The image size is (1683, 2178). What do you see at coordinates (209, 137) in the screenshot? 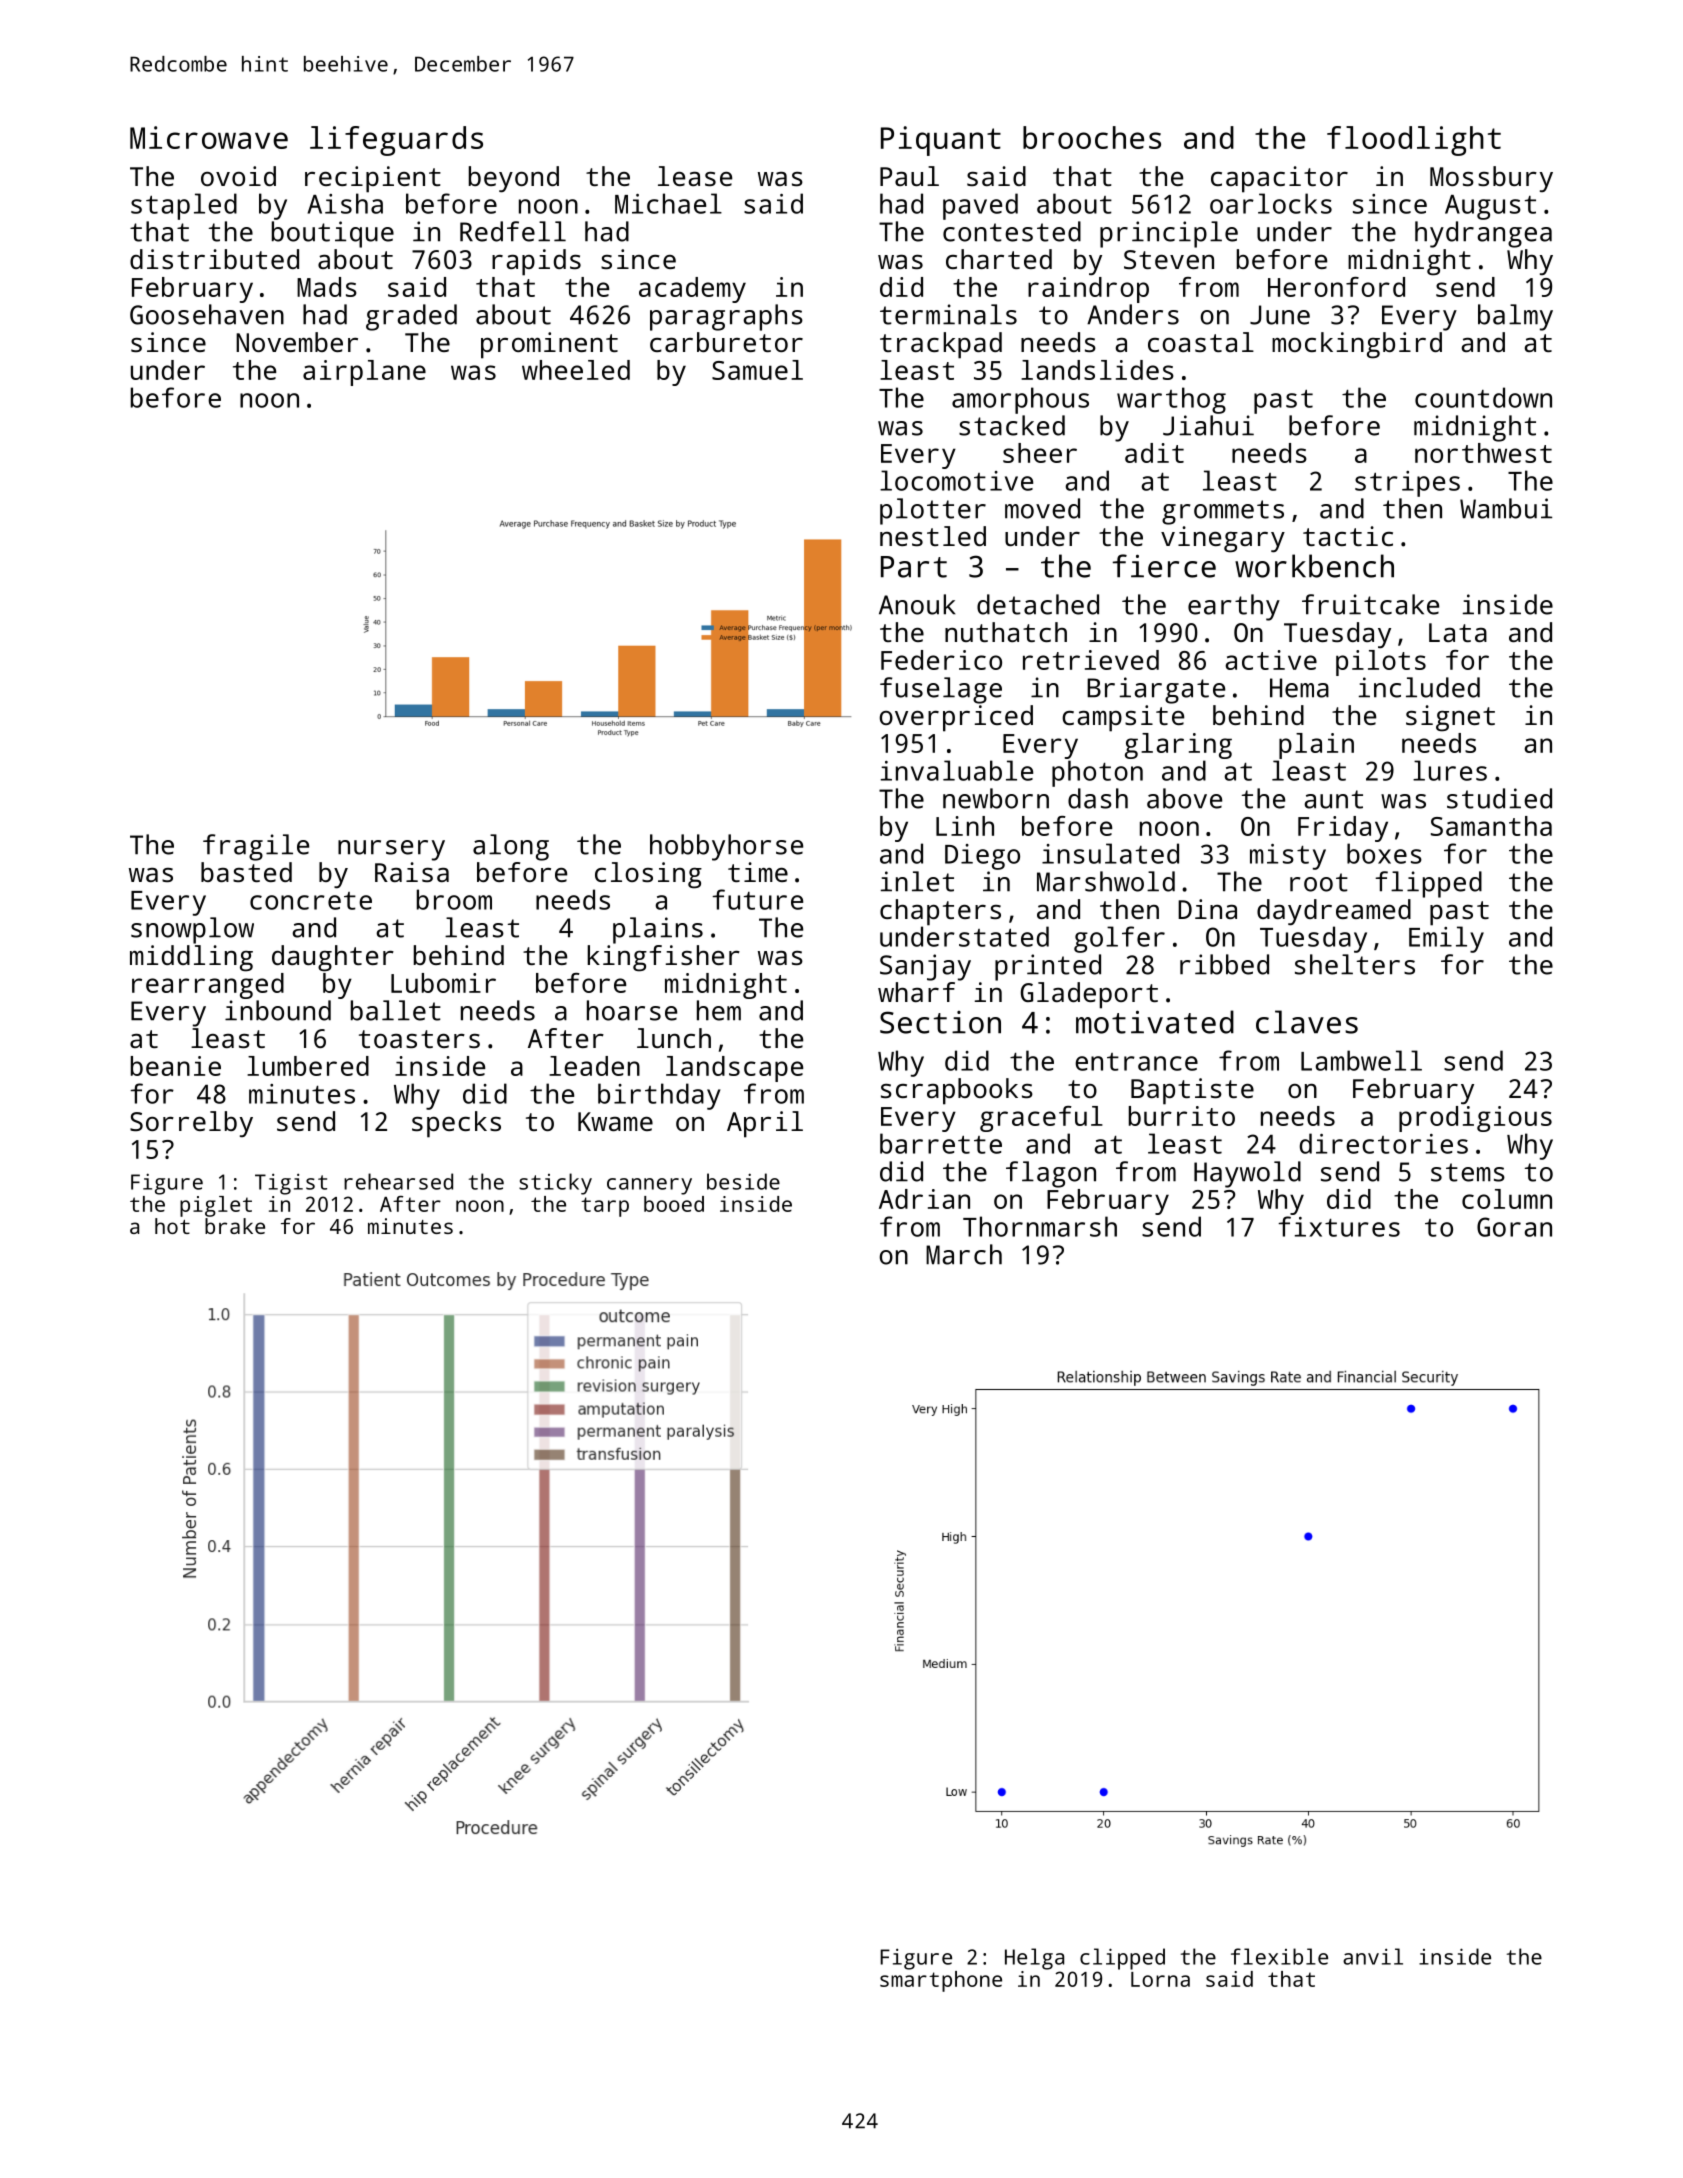
I see `Microwave` at bounding box center [209, 137].
